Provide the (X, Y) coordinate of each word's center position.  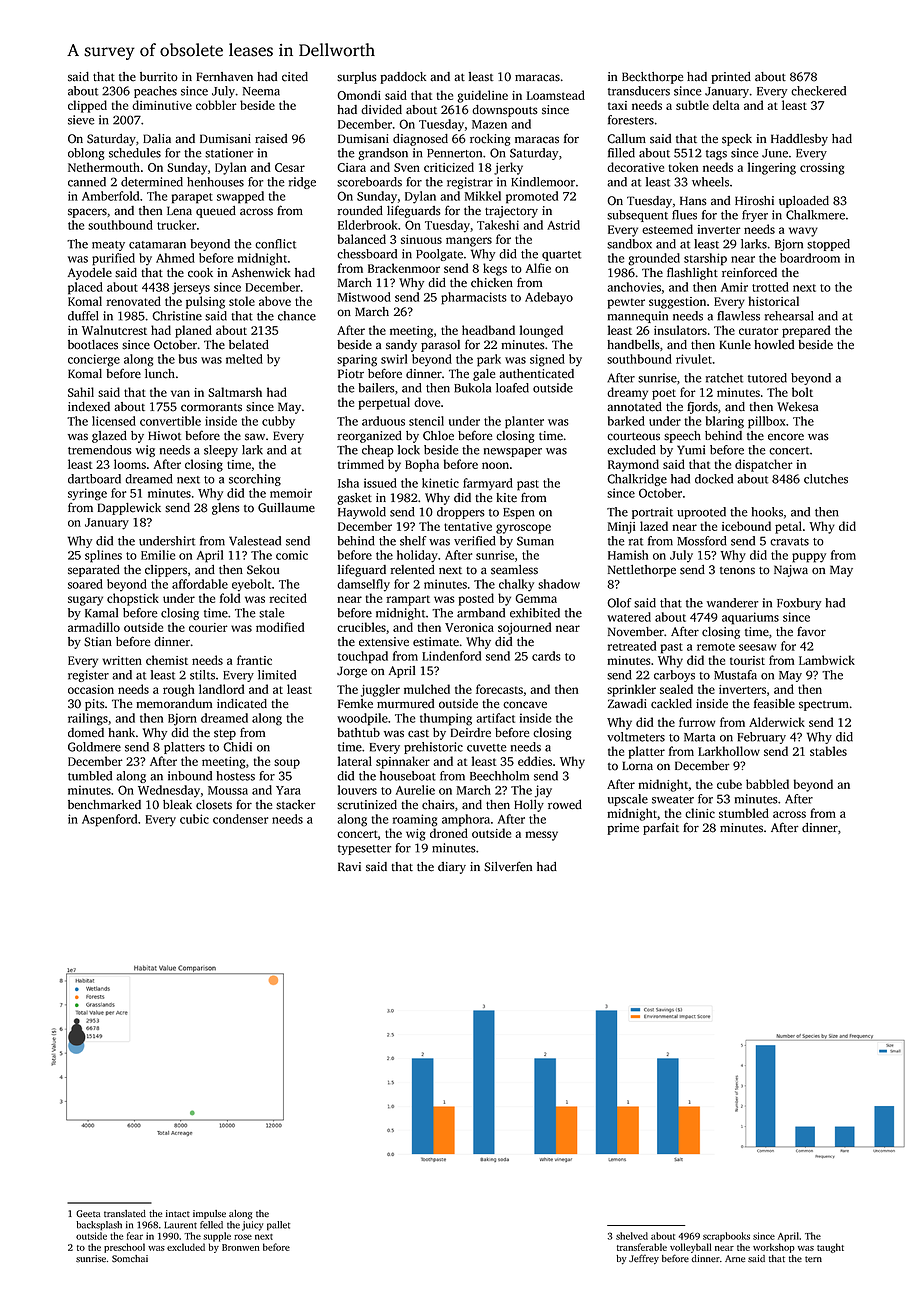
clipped (87, 106)
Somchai (130, 1259)
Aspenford (109, 820)
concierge (94, 360)
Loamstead (556, 95)
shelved (632, 1236)
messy (541, 836)
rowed (565, 805)
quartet (561, 256)
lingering (772, 168)
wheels (710, 182)
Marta (699, 737)
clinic (700, 813)
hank (121, 733)
